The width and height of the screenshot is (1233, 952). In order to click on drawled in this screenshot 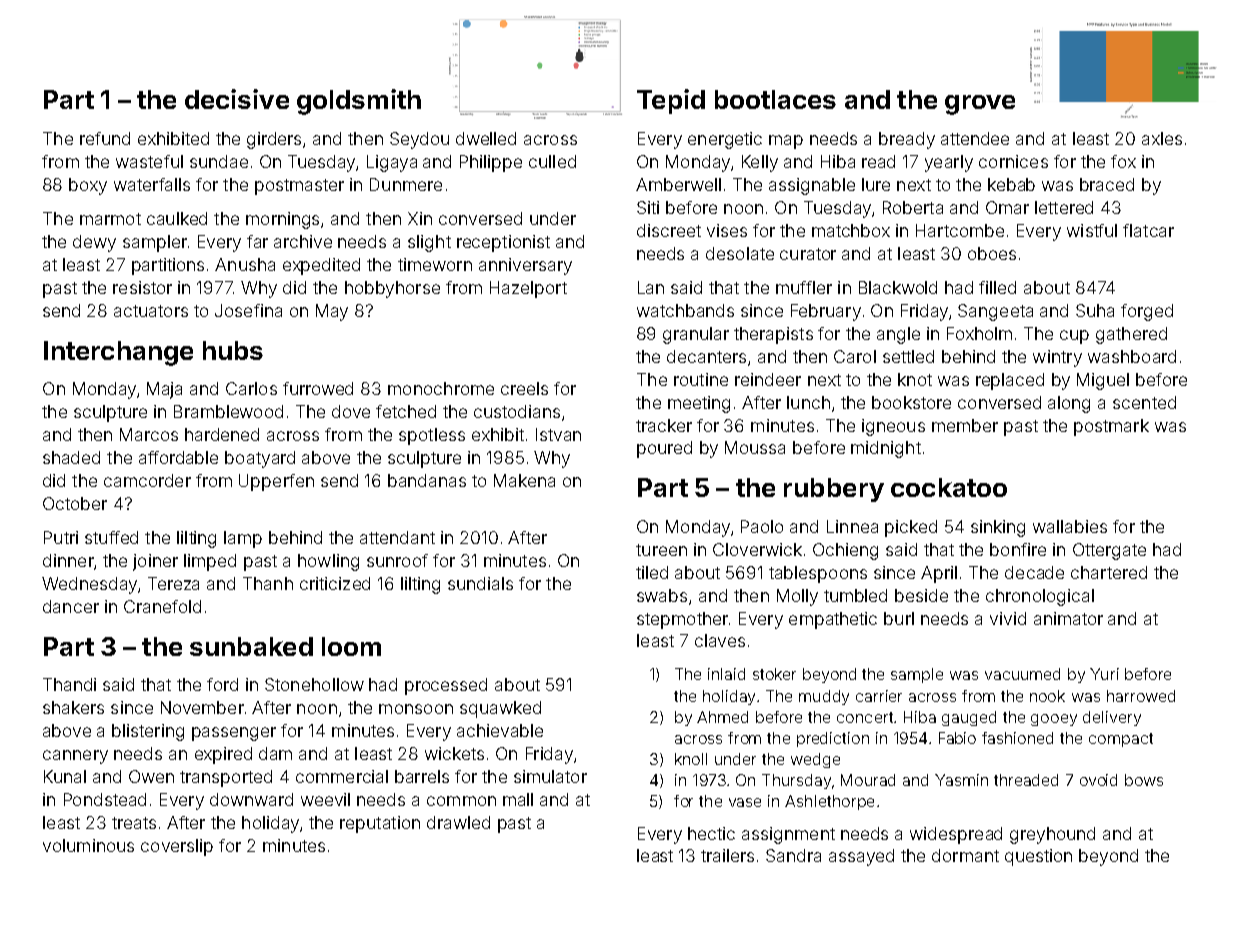, I will do `click(458, 822)`.
